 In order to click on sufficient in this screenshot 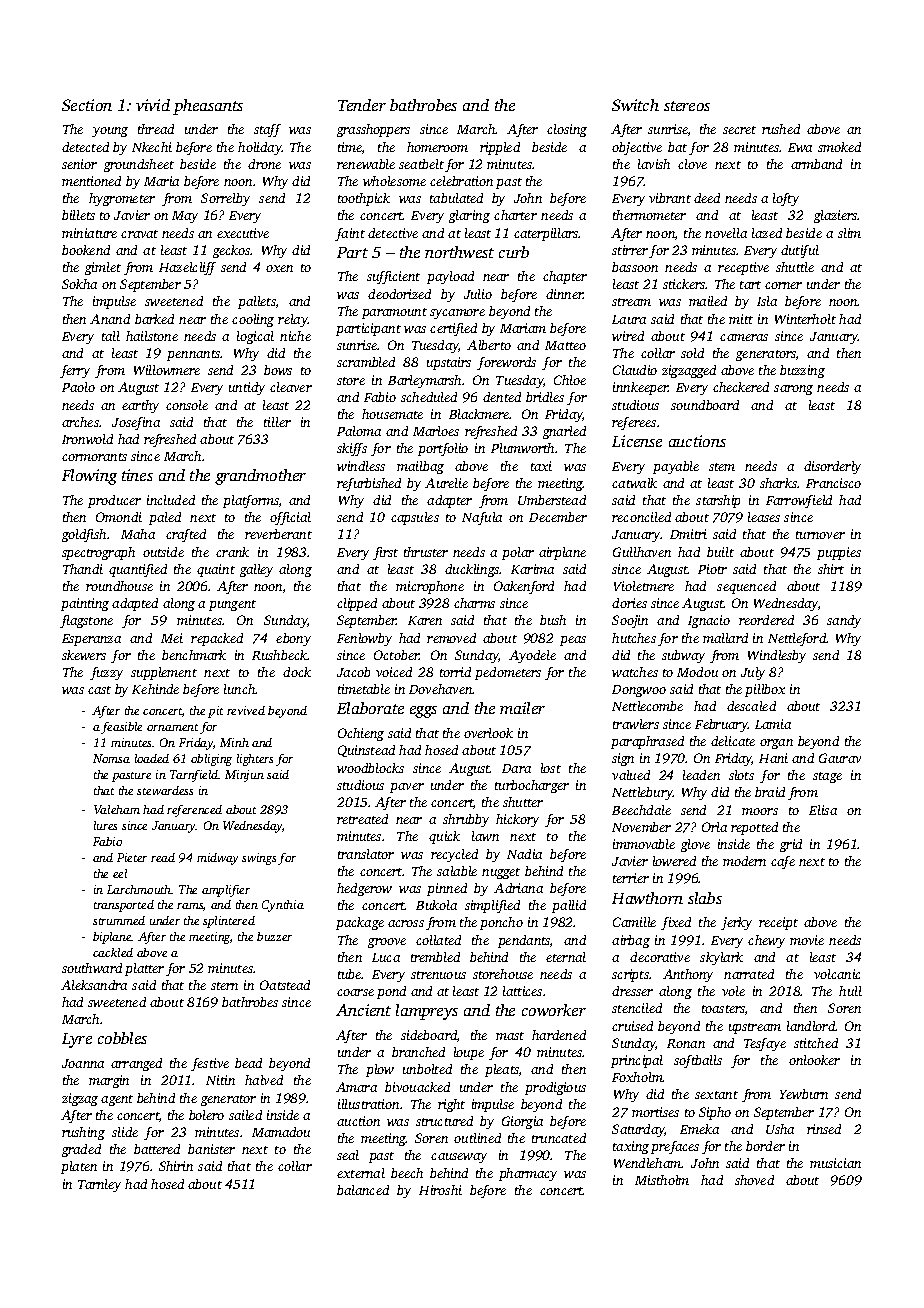, I will do `click(393, 277)`.
